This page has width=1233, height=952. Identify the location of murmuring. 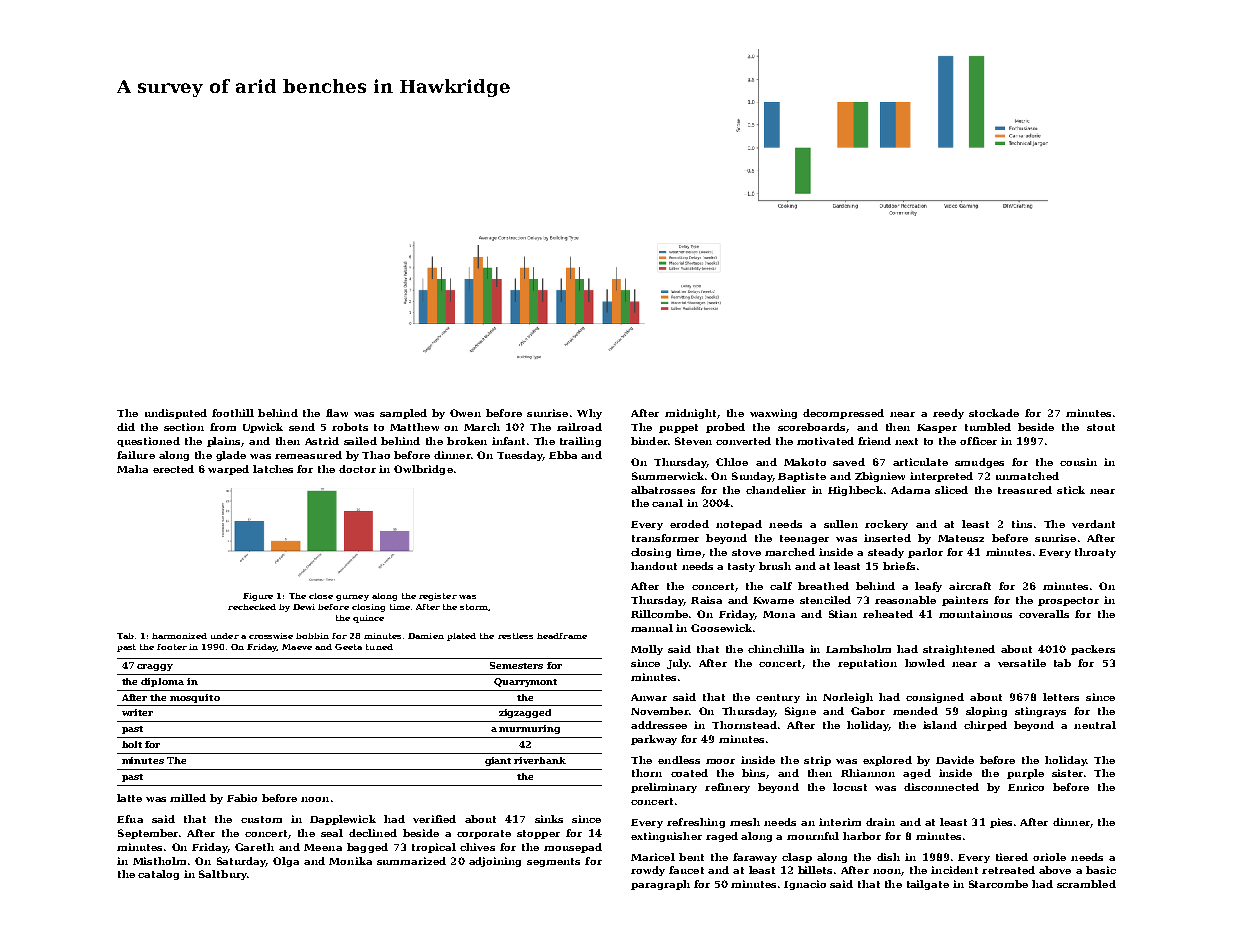
(529, 729).
